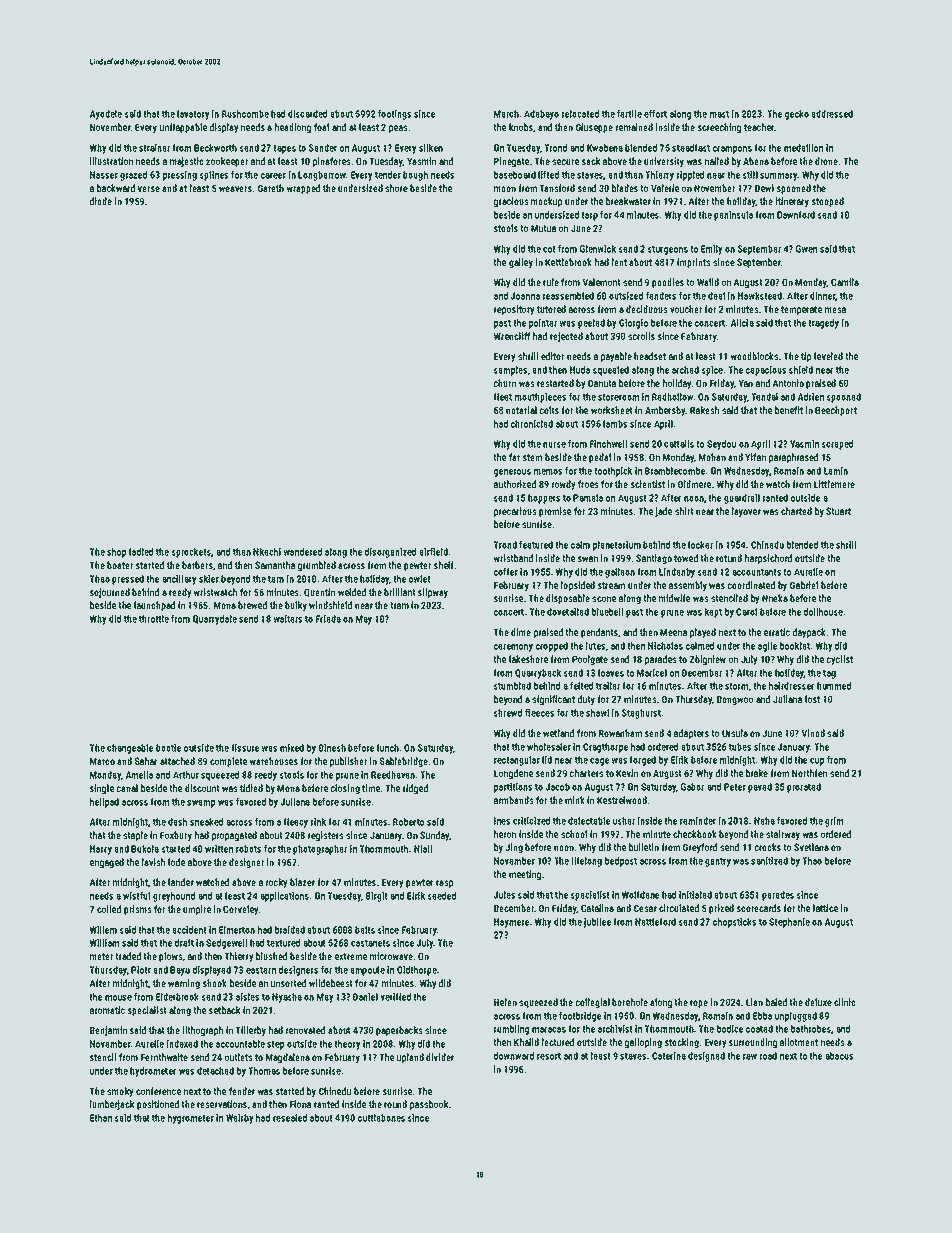  Describe the element at coordinates (549, 1056) in the image. I see `resort` at that location.
